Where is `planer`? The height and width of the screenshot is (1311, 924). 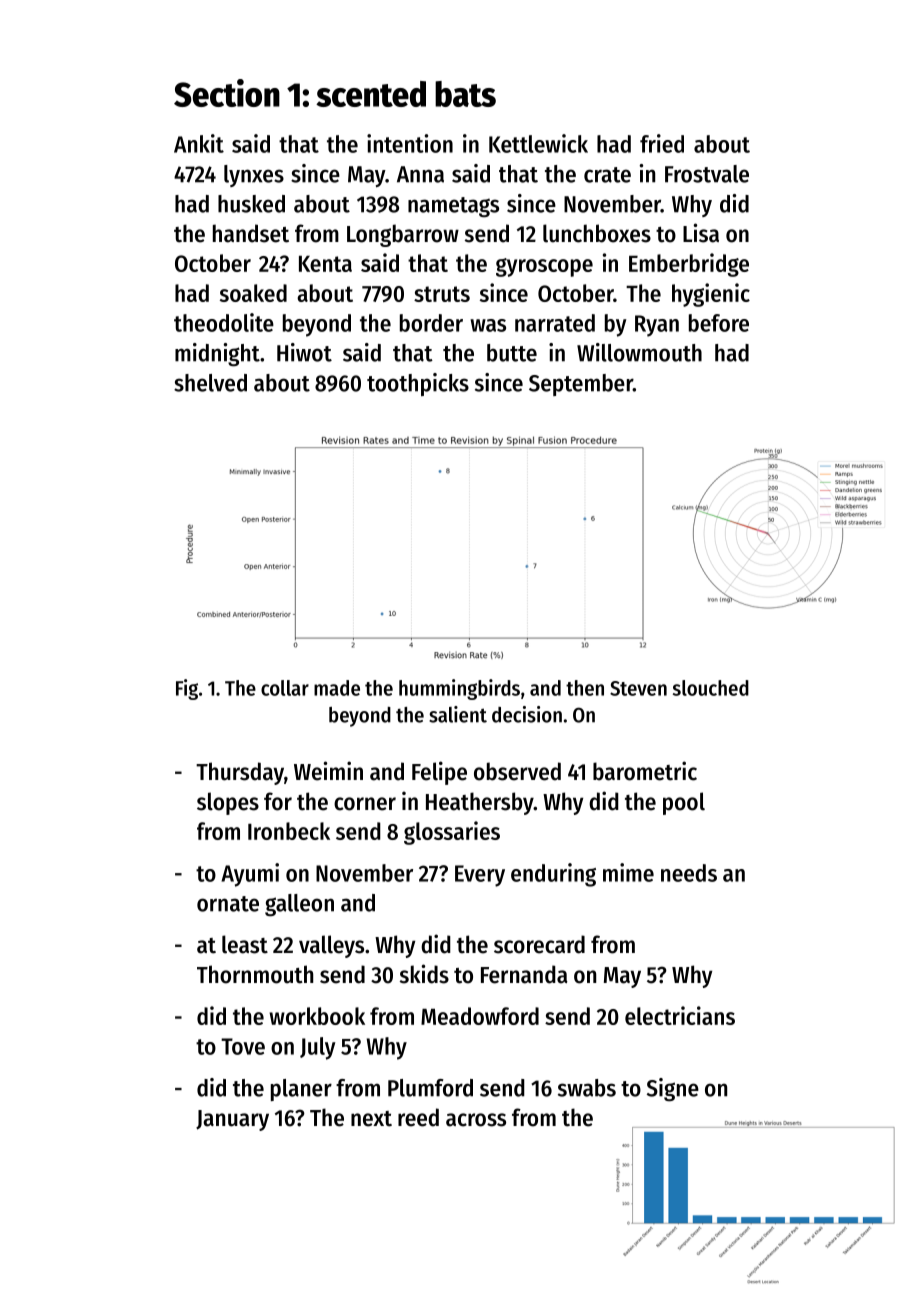
planer is located at coordinates (301, 1090).
